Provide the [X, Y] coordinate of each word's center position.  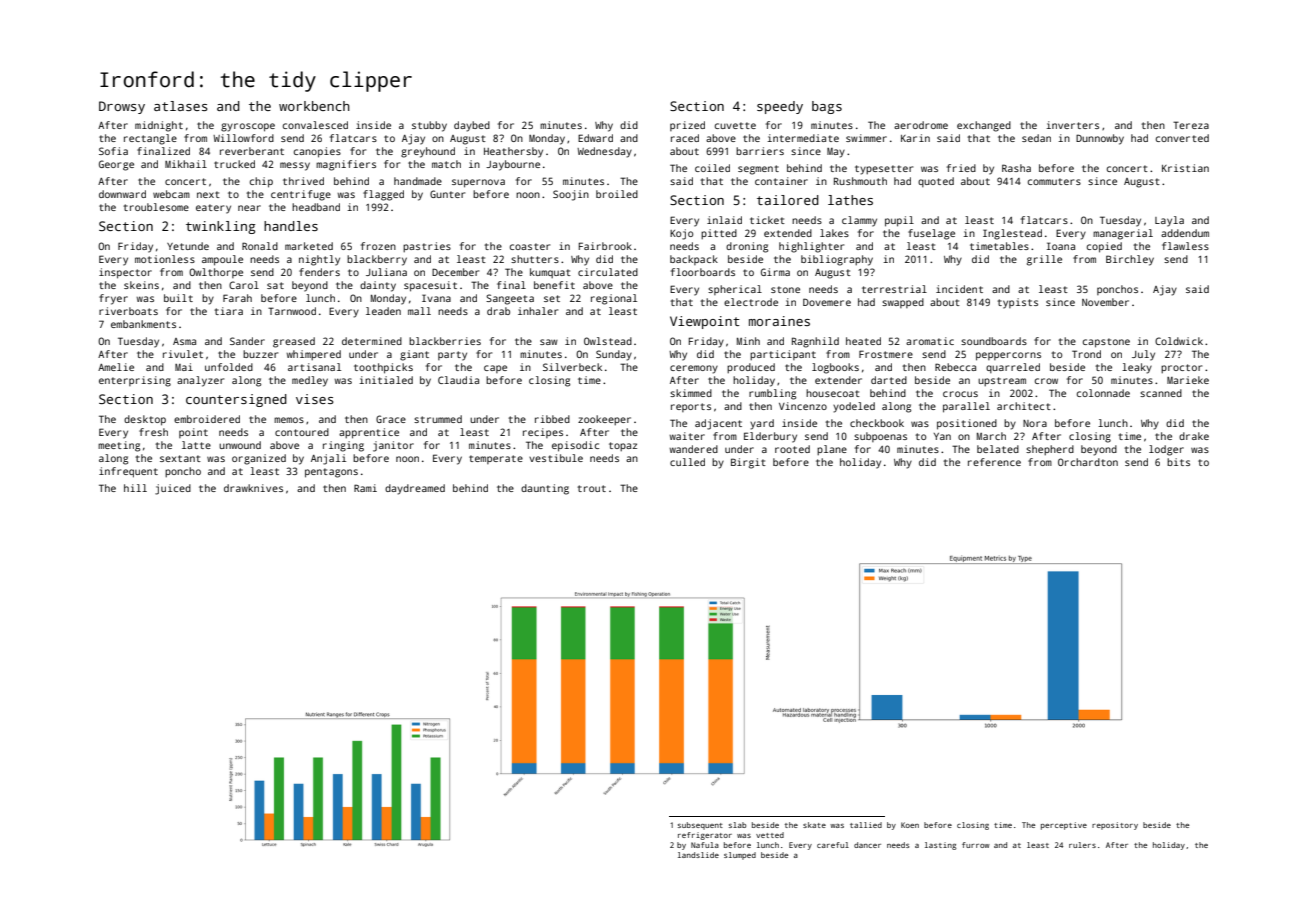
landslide [698, 855]
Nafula [705, 845]
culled [687, 462]
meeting [119, 446]
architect [1024, 406]
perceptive [1064, 826]
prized [687, 126]
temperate [496, 459]
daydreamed [415, 489]
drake [1194, 436]
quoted [936, 182]
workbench [314, 106]
